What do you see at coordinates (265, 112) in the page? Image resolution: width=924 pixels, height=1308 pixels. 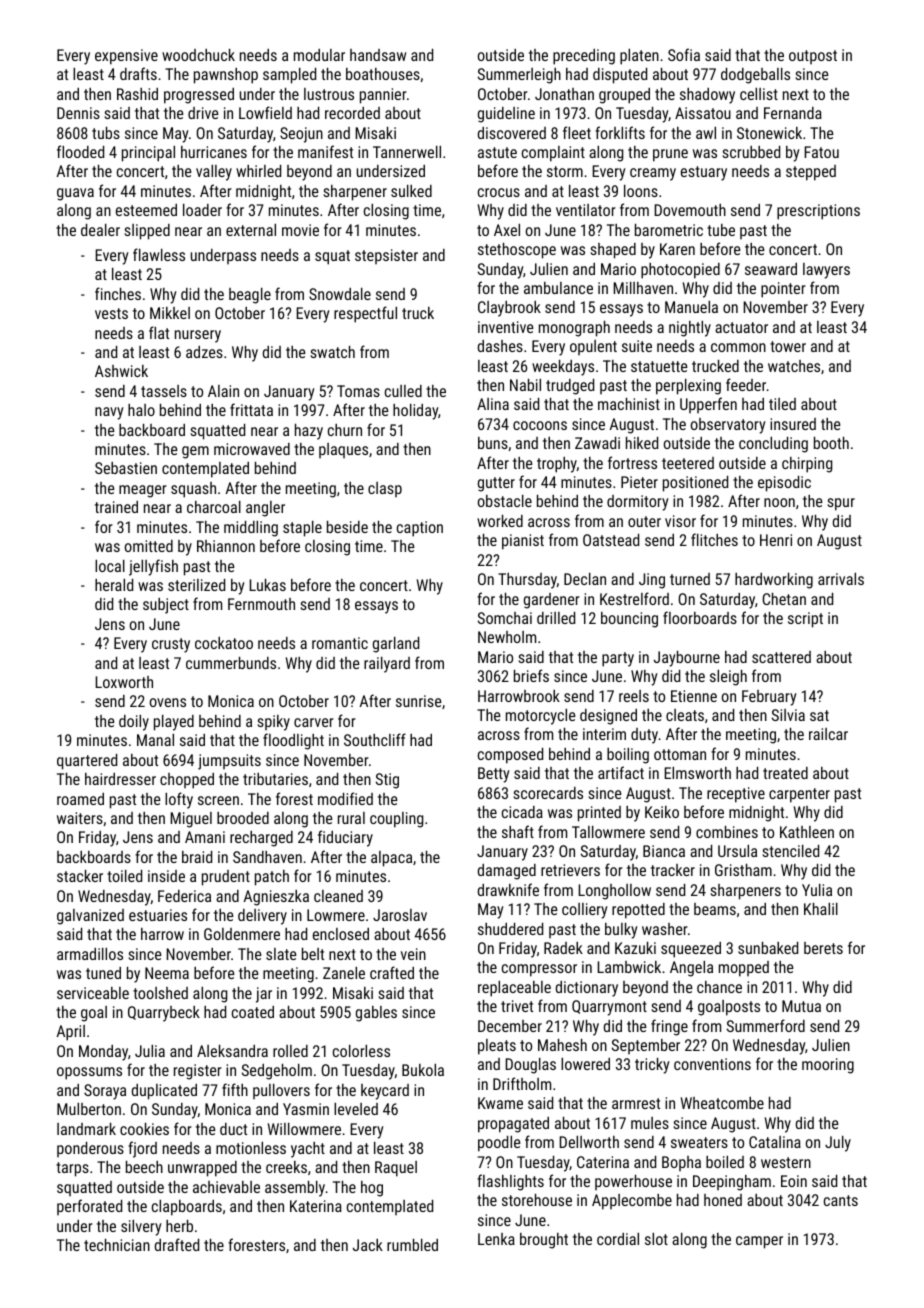 I see `Lowfield` at bounding box center [265, 112].
